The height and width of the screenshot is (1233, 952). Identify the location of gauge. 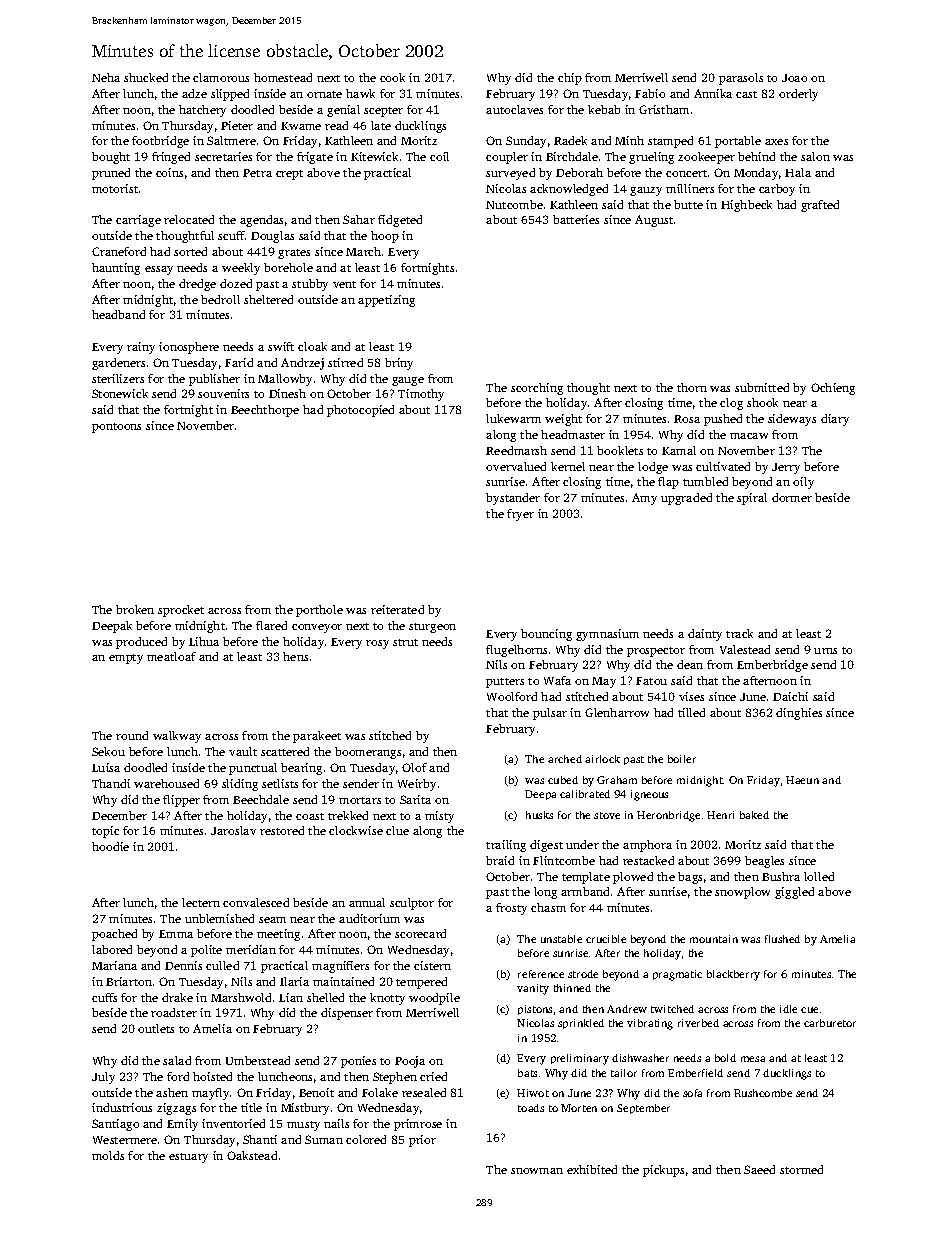
(408, 381).
